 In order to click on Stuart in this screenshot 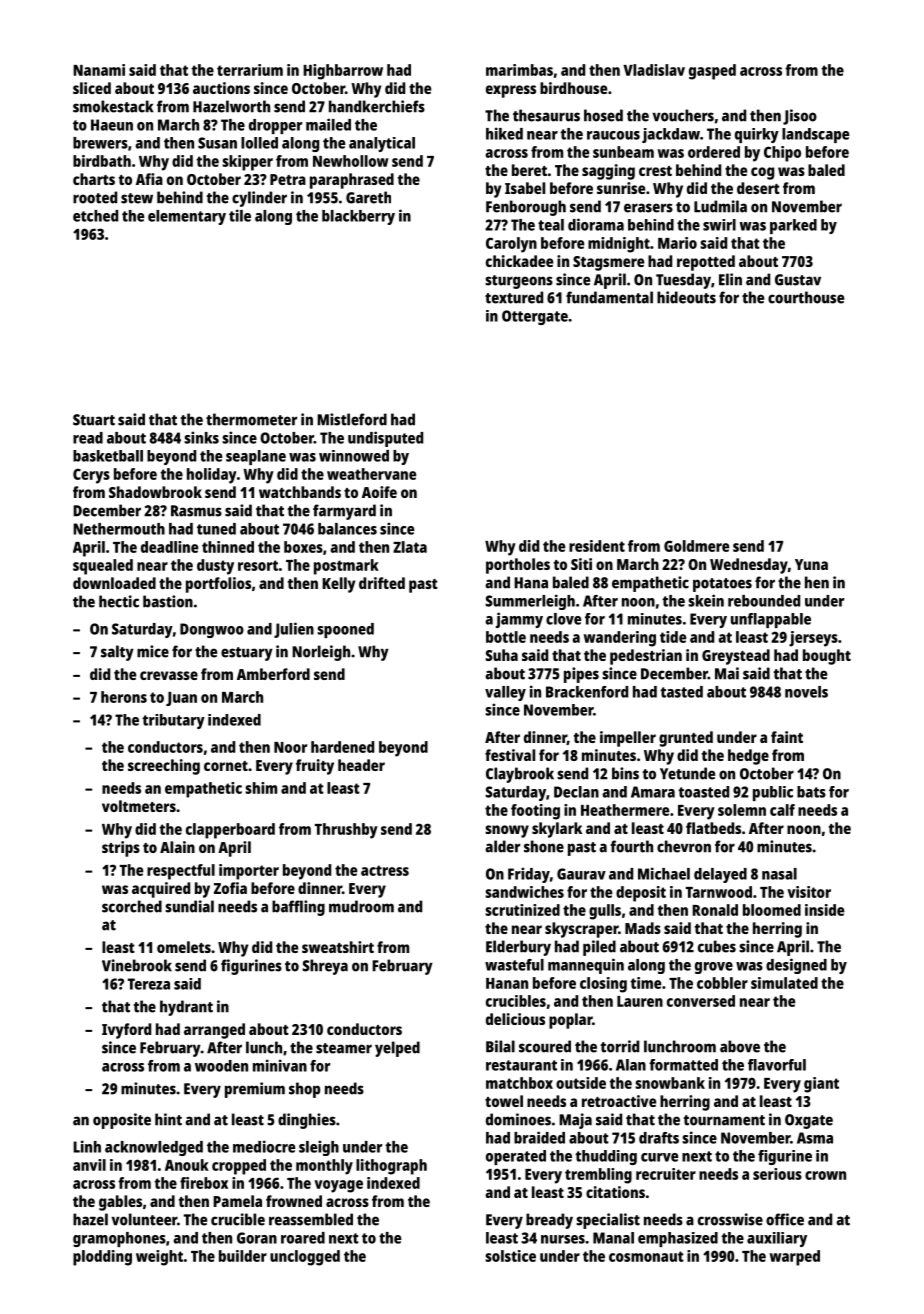, I will do `click(94, 420)`.
